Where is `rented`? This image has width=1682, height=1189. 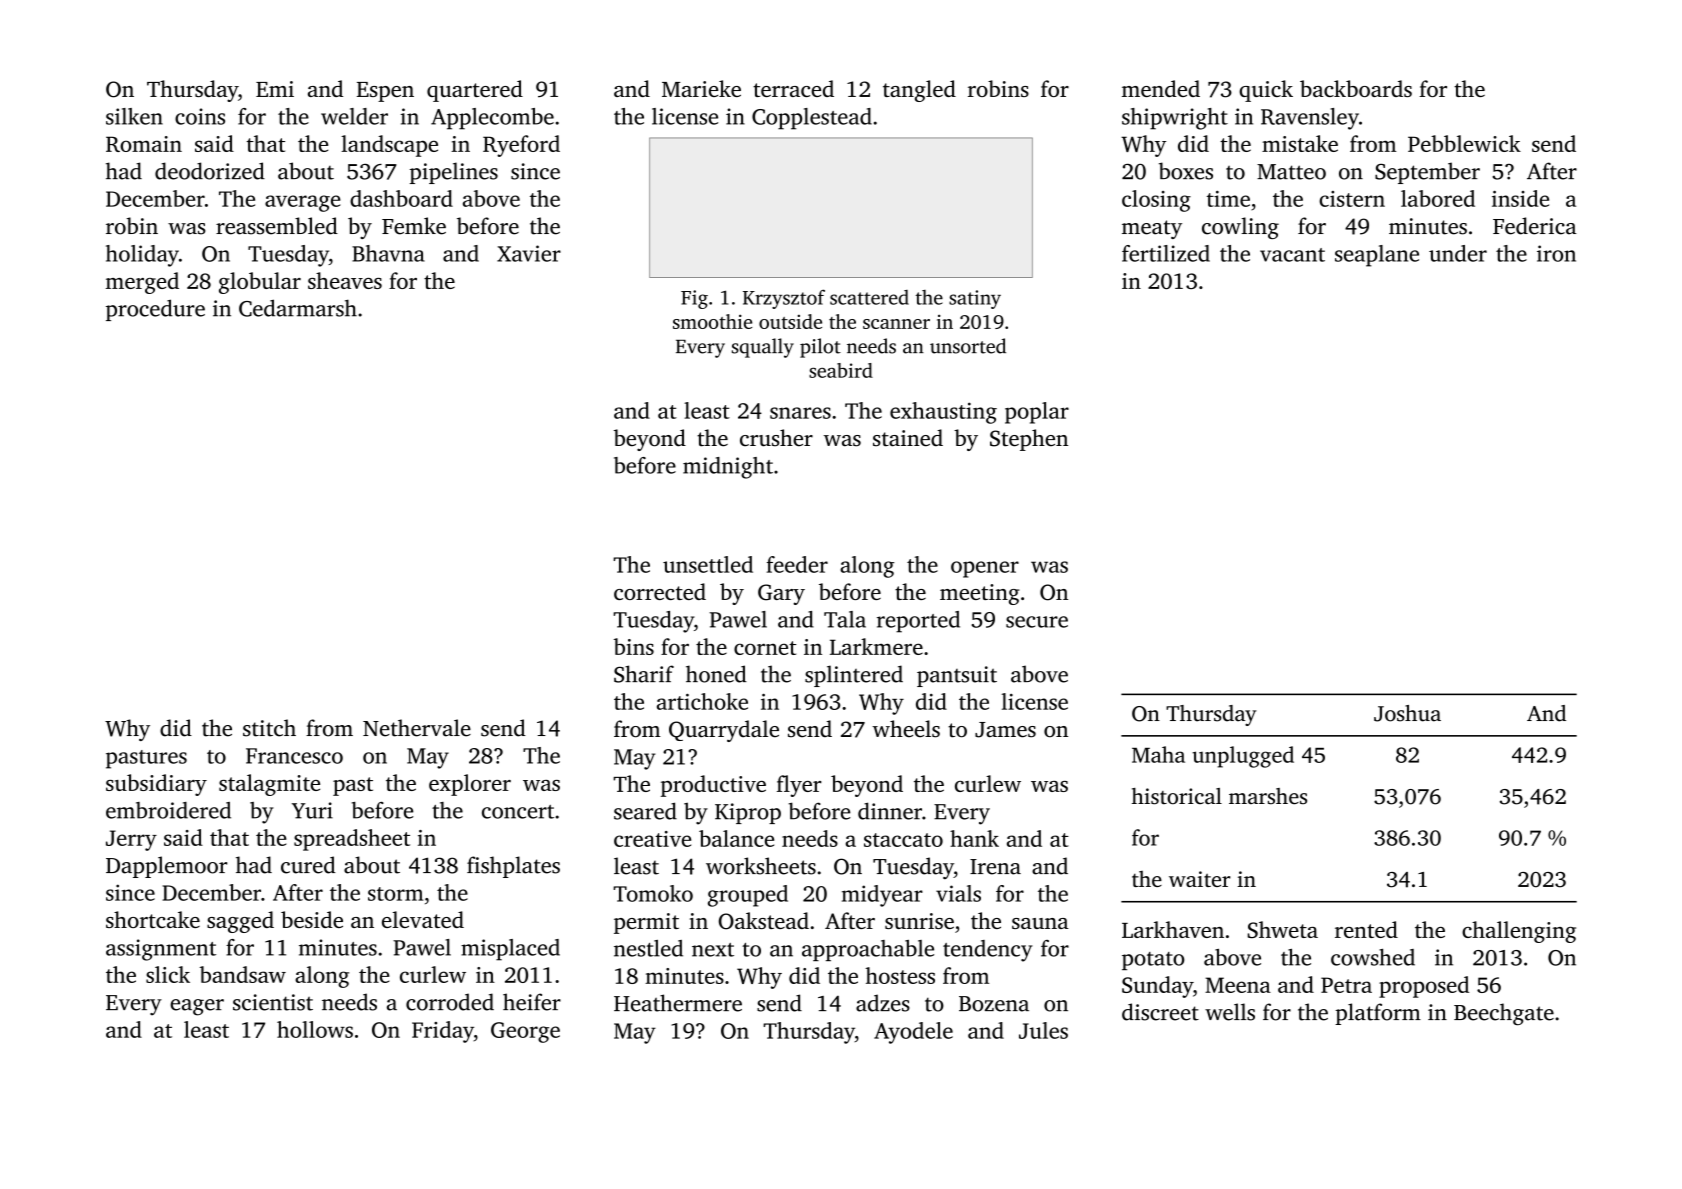 rented is located at coordinates (1366, 929).
